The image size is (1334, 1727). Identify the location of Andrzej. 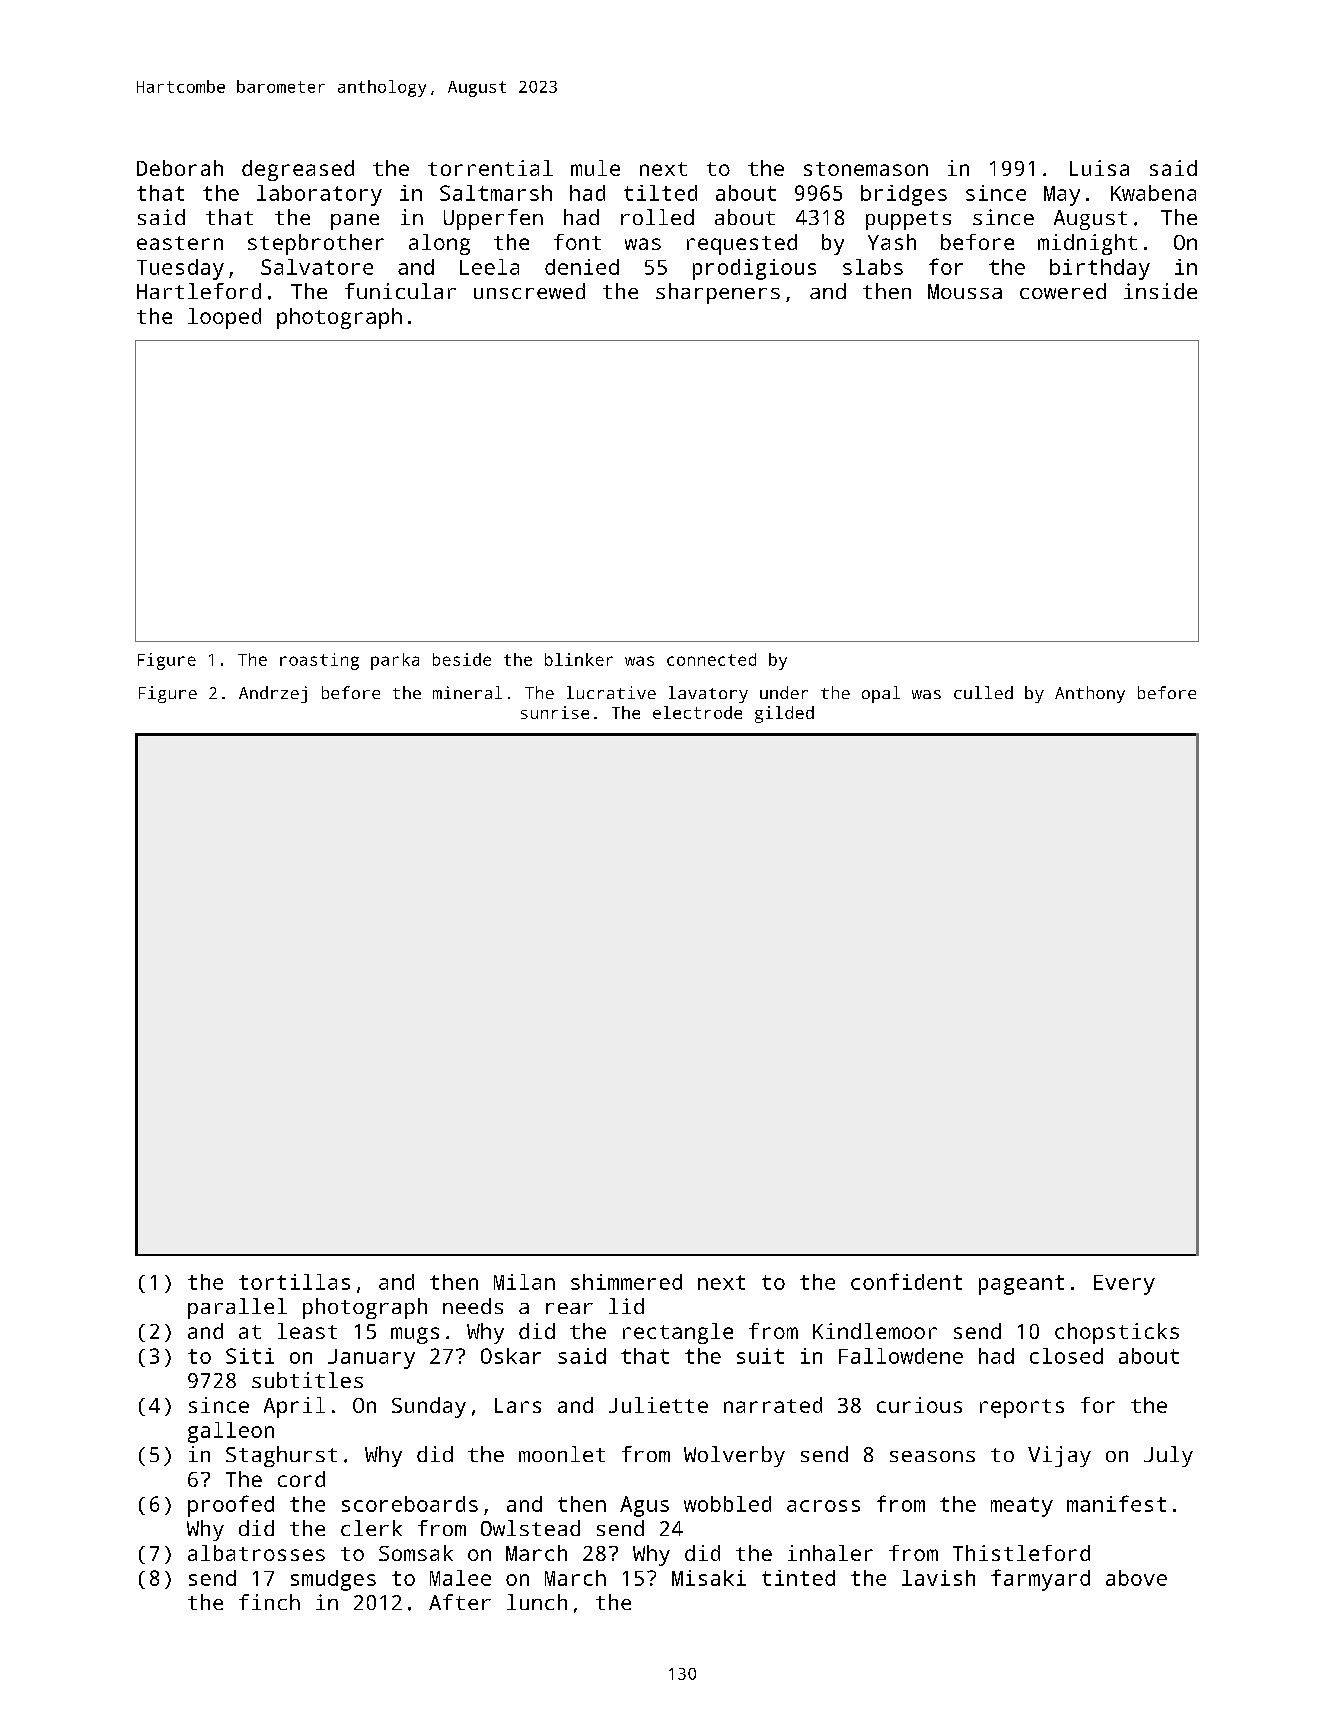
(273, 694).
